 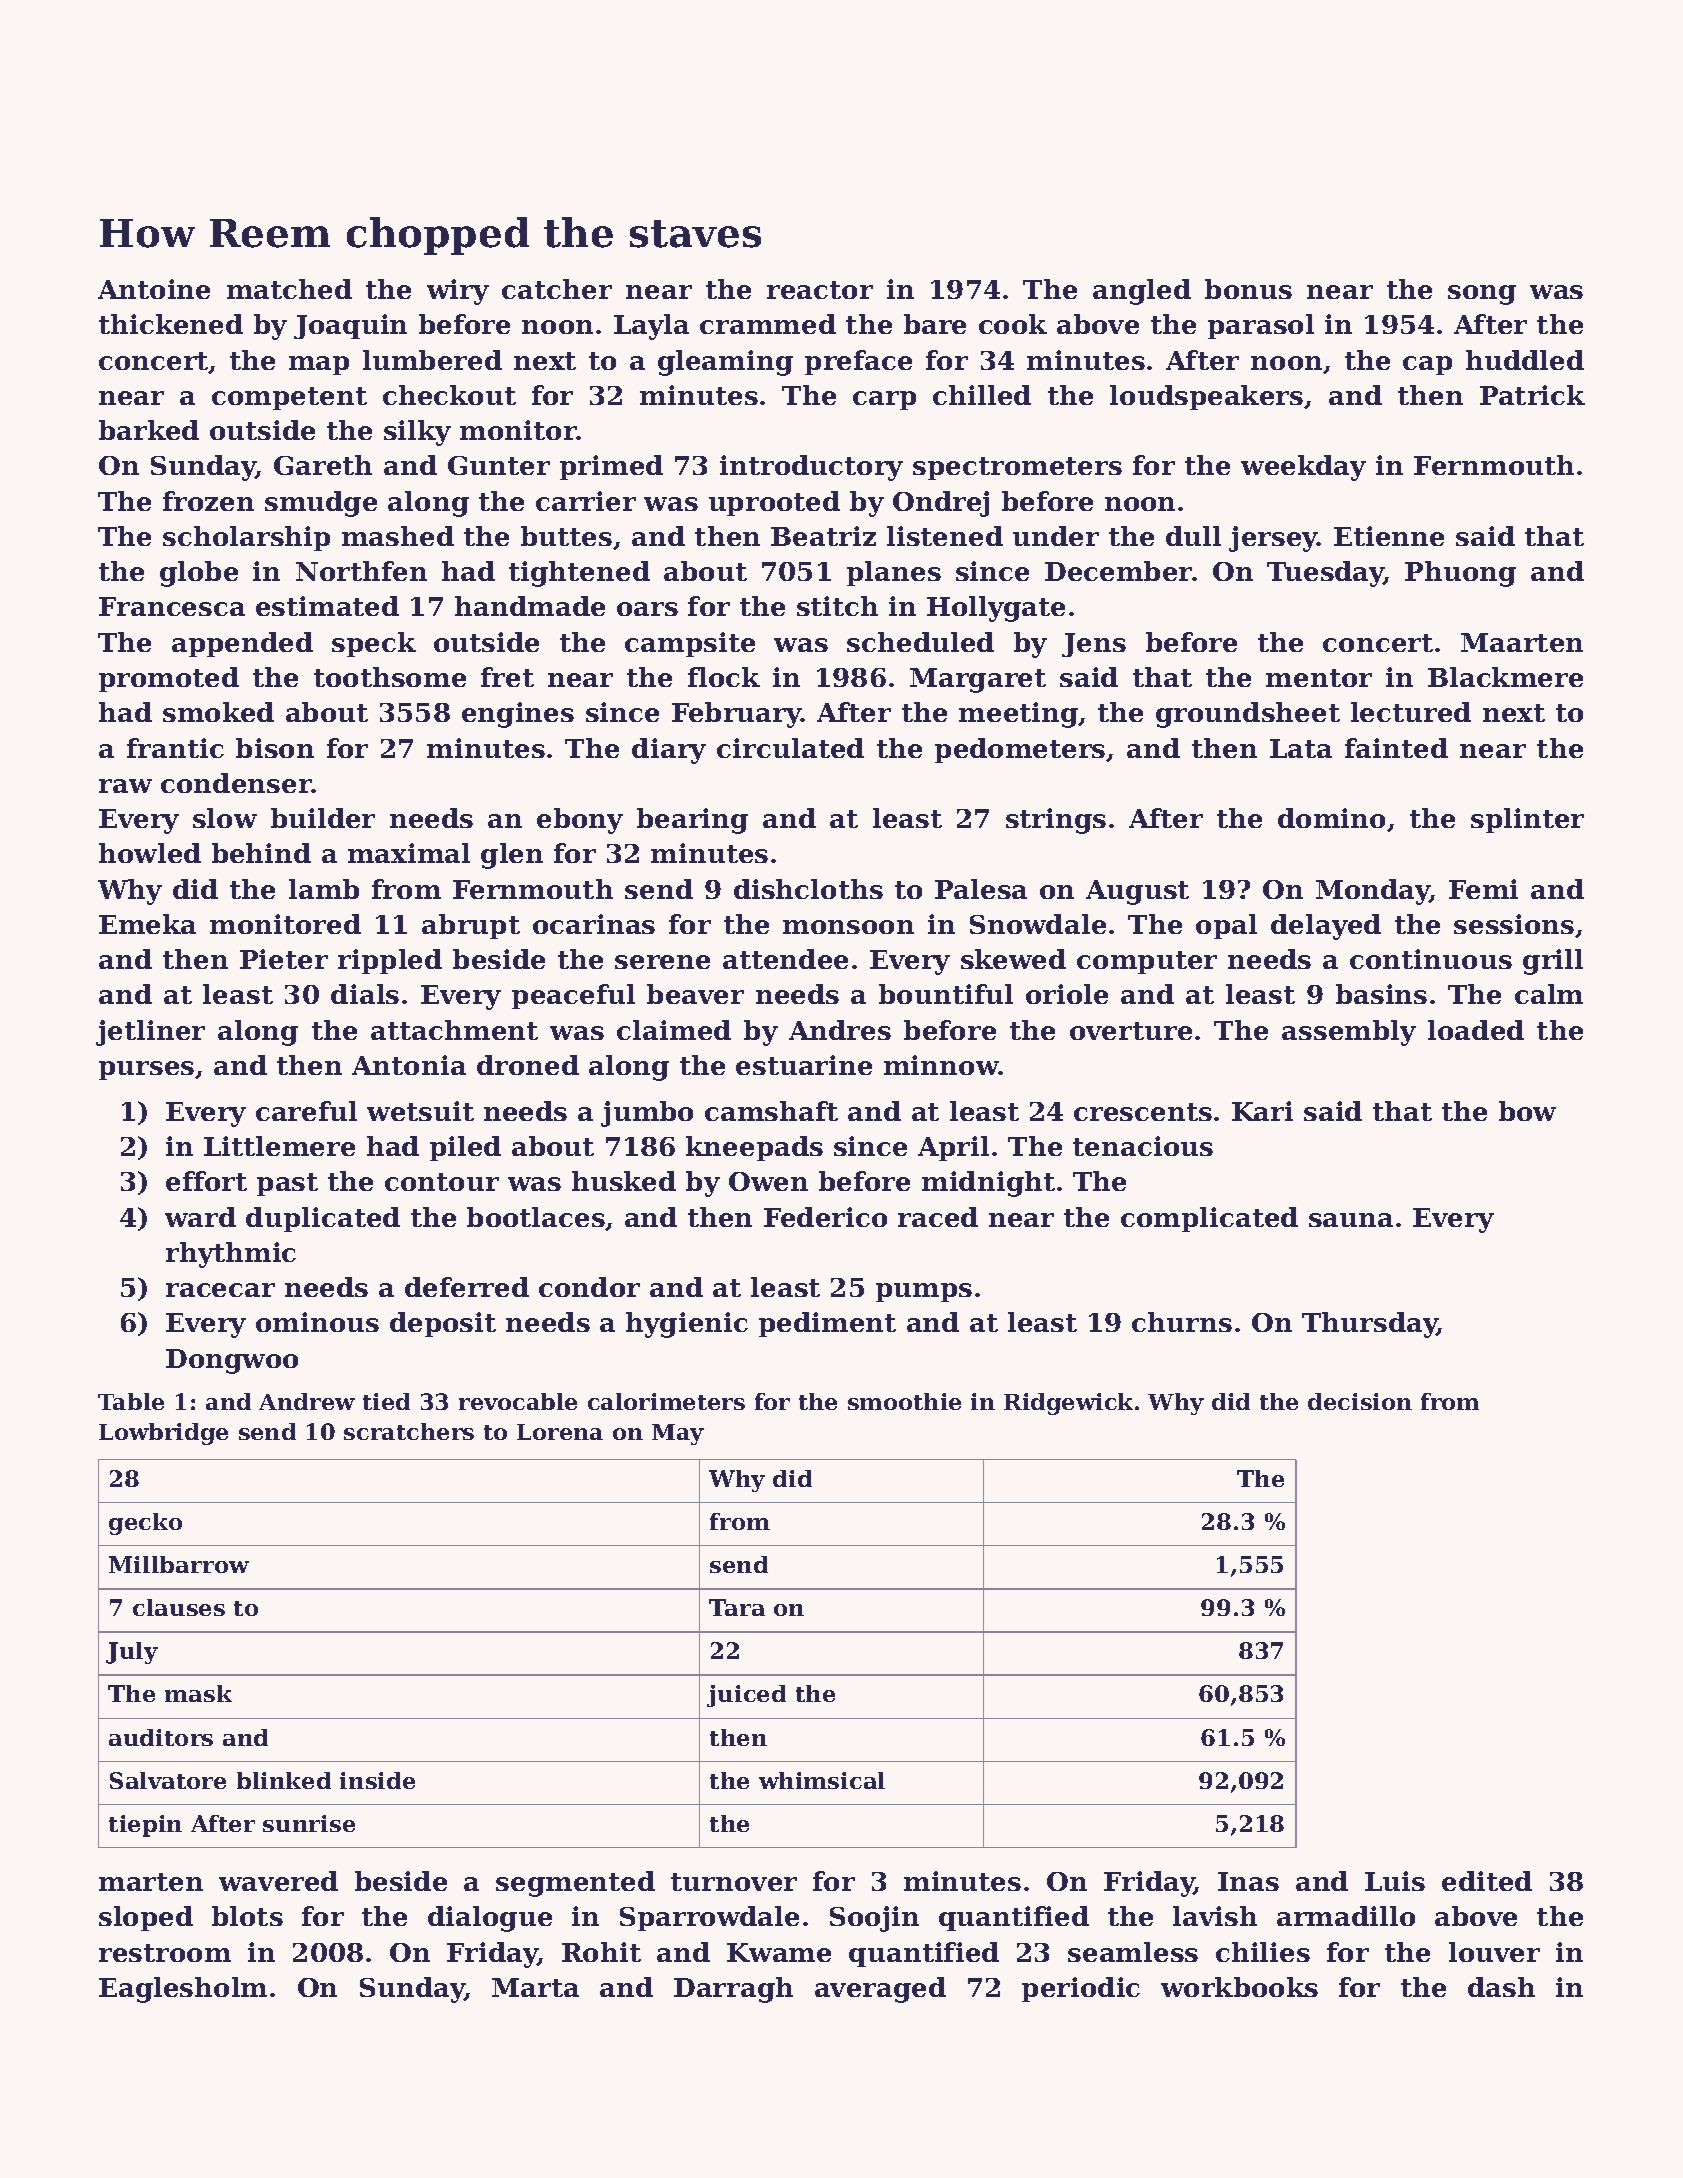 What do you see at coordinates (149, 430) in the document?
I see `barked` at bounding box center [149, 430].
